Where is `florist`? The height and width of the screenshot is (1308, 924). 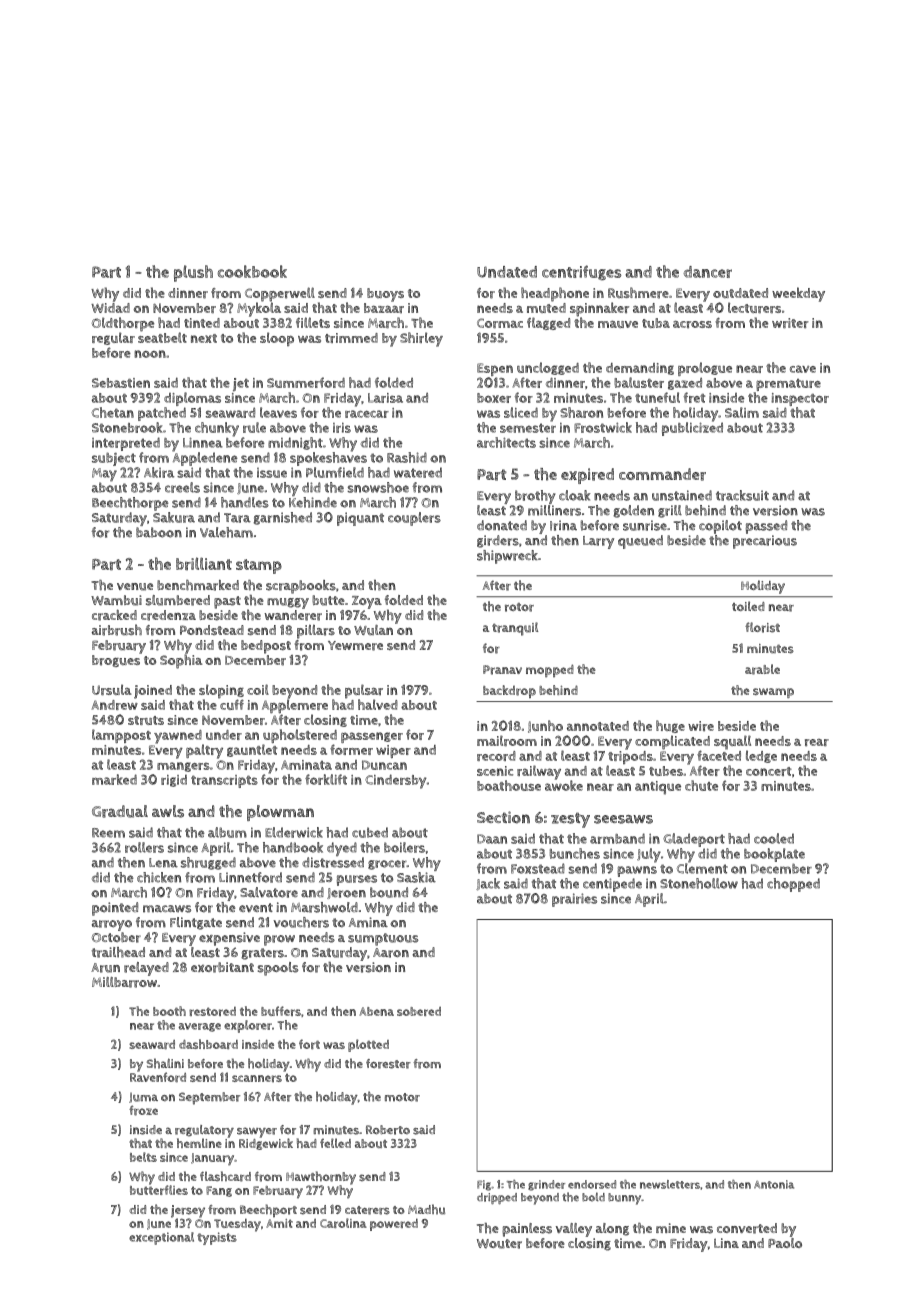
florist is located at coordinates (762, 627).
